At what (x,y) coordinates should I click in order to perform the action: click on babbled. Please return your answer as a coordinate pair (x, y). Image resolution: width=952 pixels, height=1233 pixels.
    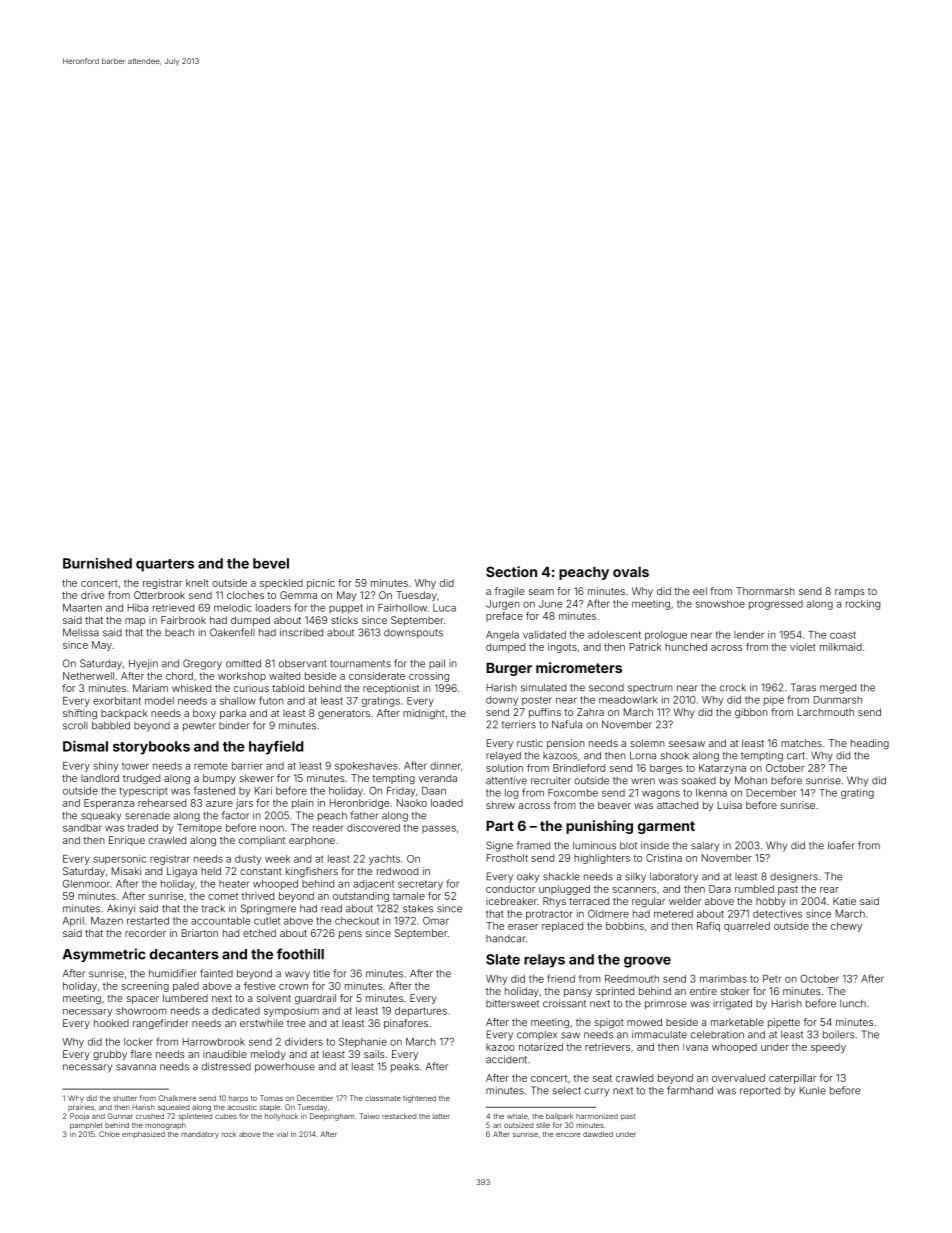
    Looking at the image, I should click on (111, 725).
